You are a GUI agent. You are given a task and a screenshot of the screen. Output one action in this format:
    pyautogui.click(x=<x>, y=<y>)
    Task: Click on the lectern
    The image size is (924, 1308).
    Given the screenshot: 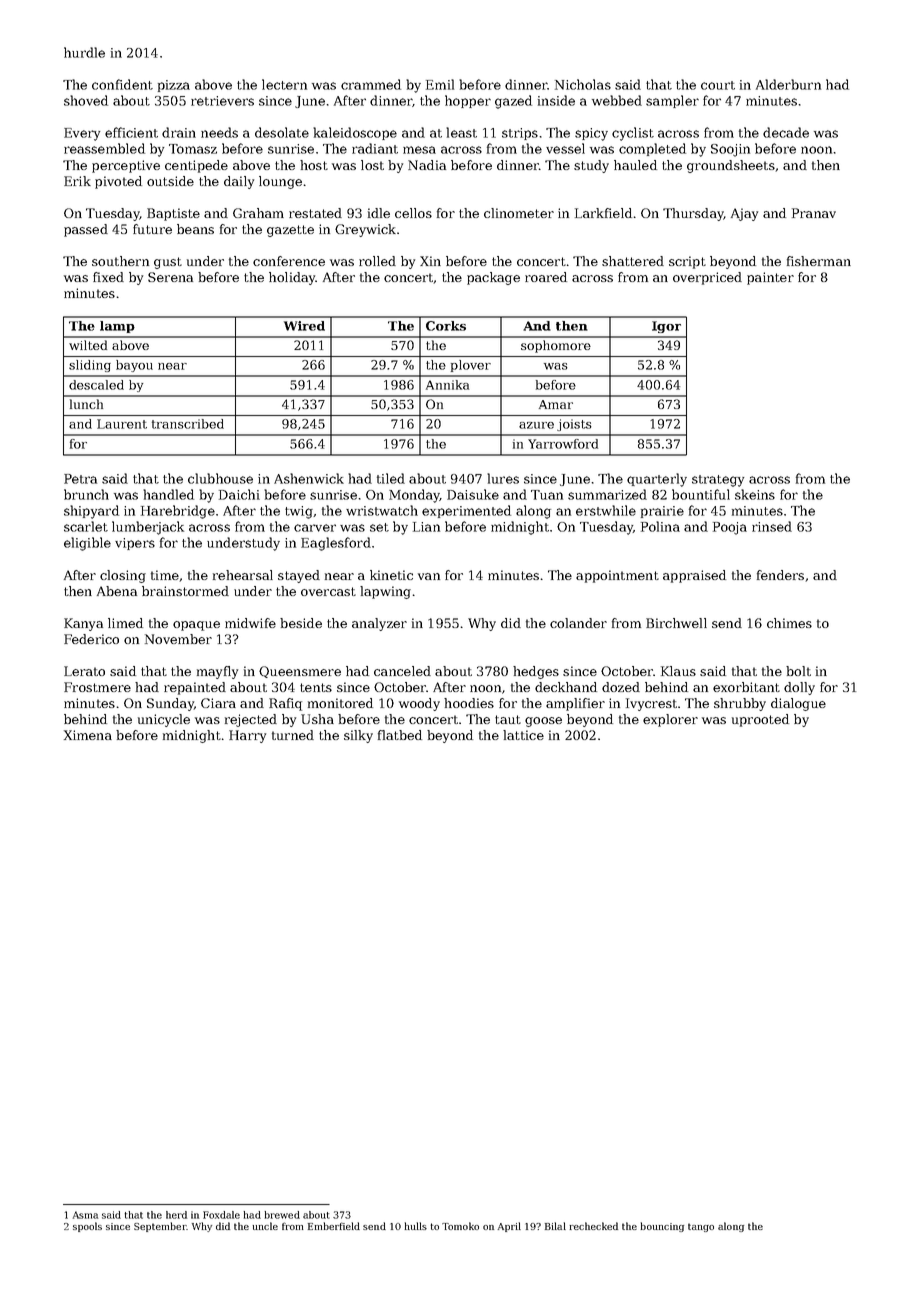 What is the action you would take?
    pyautogui.click(x=284, y=84)
